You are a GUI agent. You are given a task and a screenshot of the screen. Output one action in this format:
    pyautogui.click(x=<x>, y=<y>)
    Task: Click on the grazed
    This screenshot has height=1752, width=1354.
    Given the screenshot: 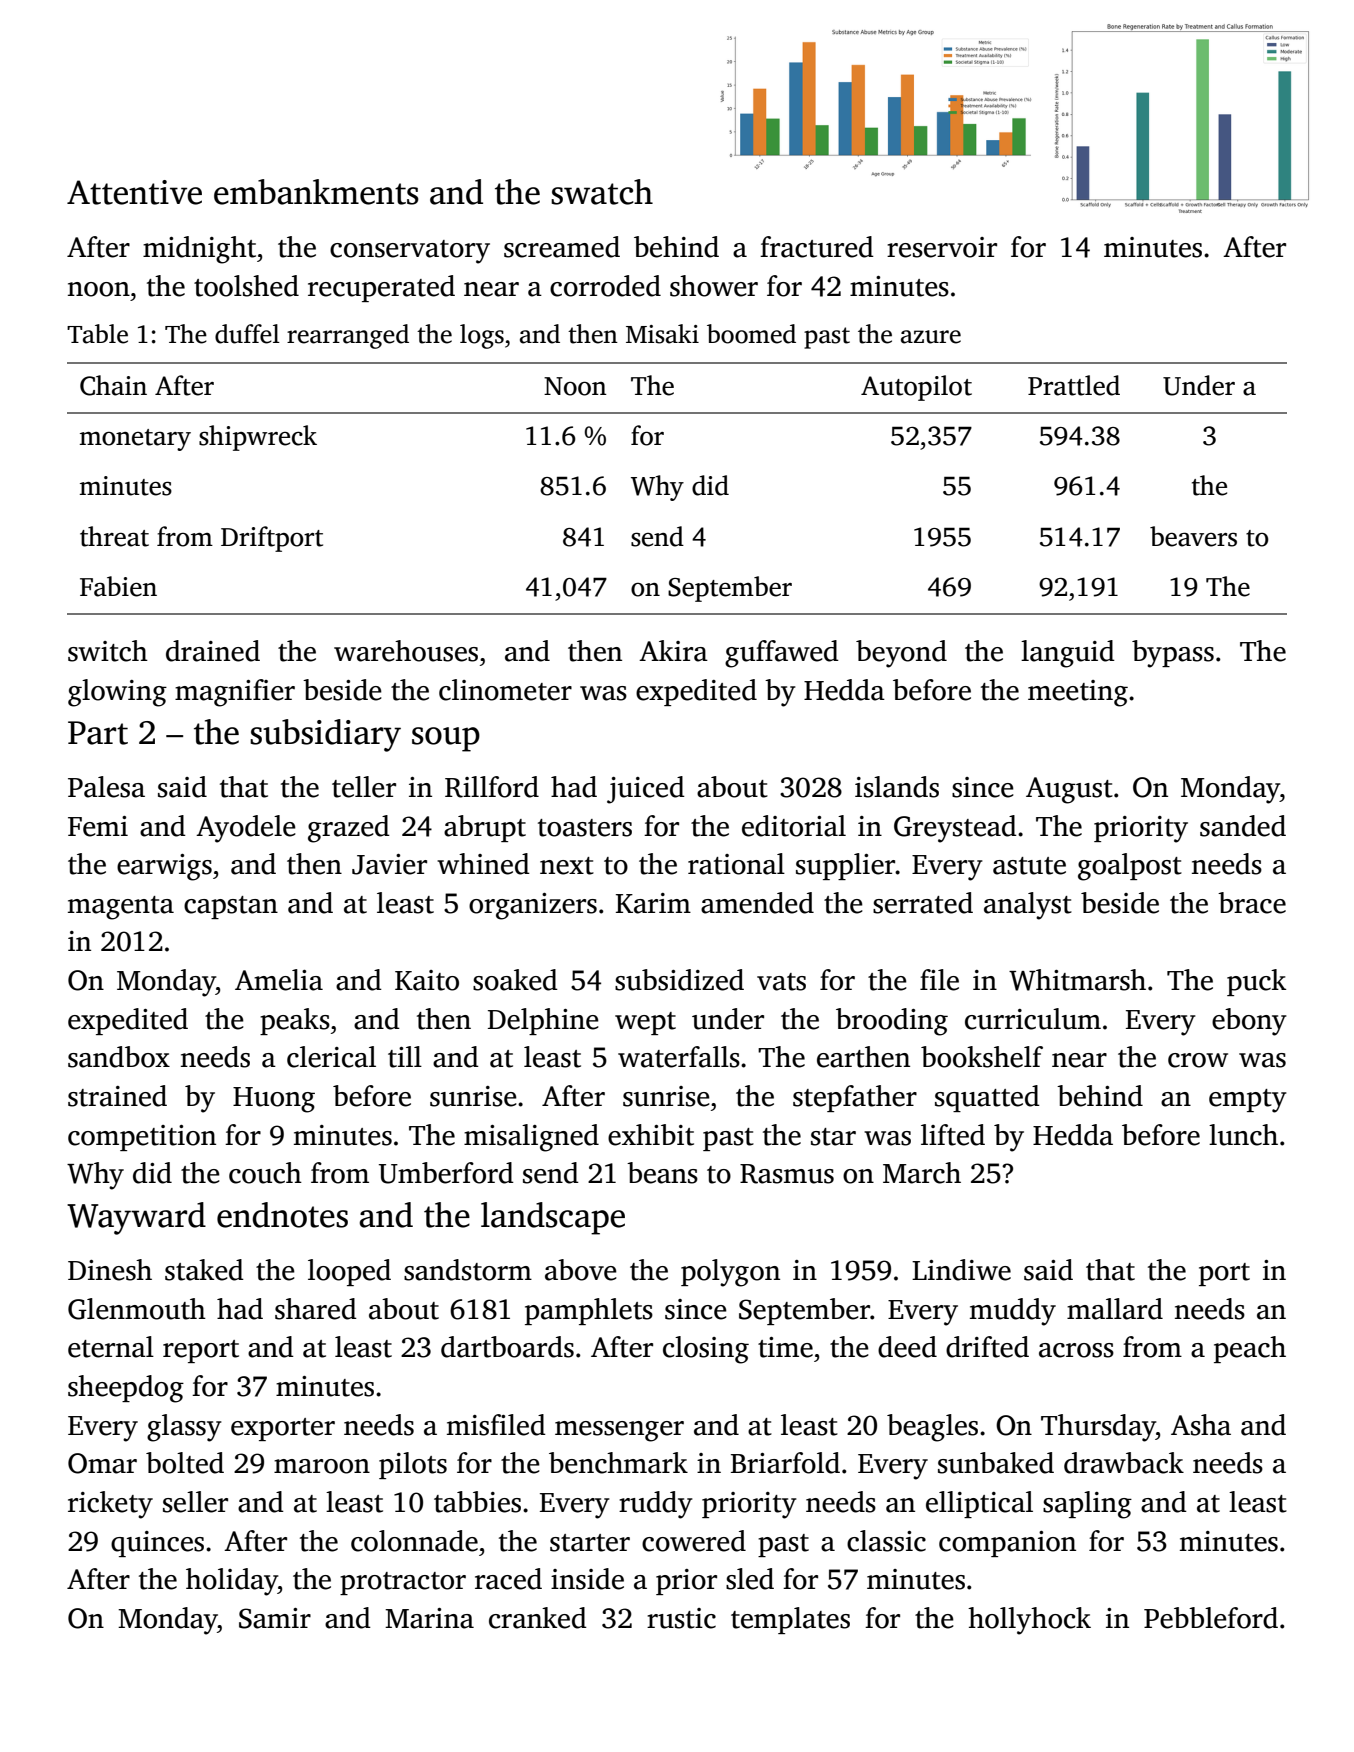 What is the action you would take?
    pyautogui.click(x=349, y=829)
